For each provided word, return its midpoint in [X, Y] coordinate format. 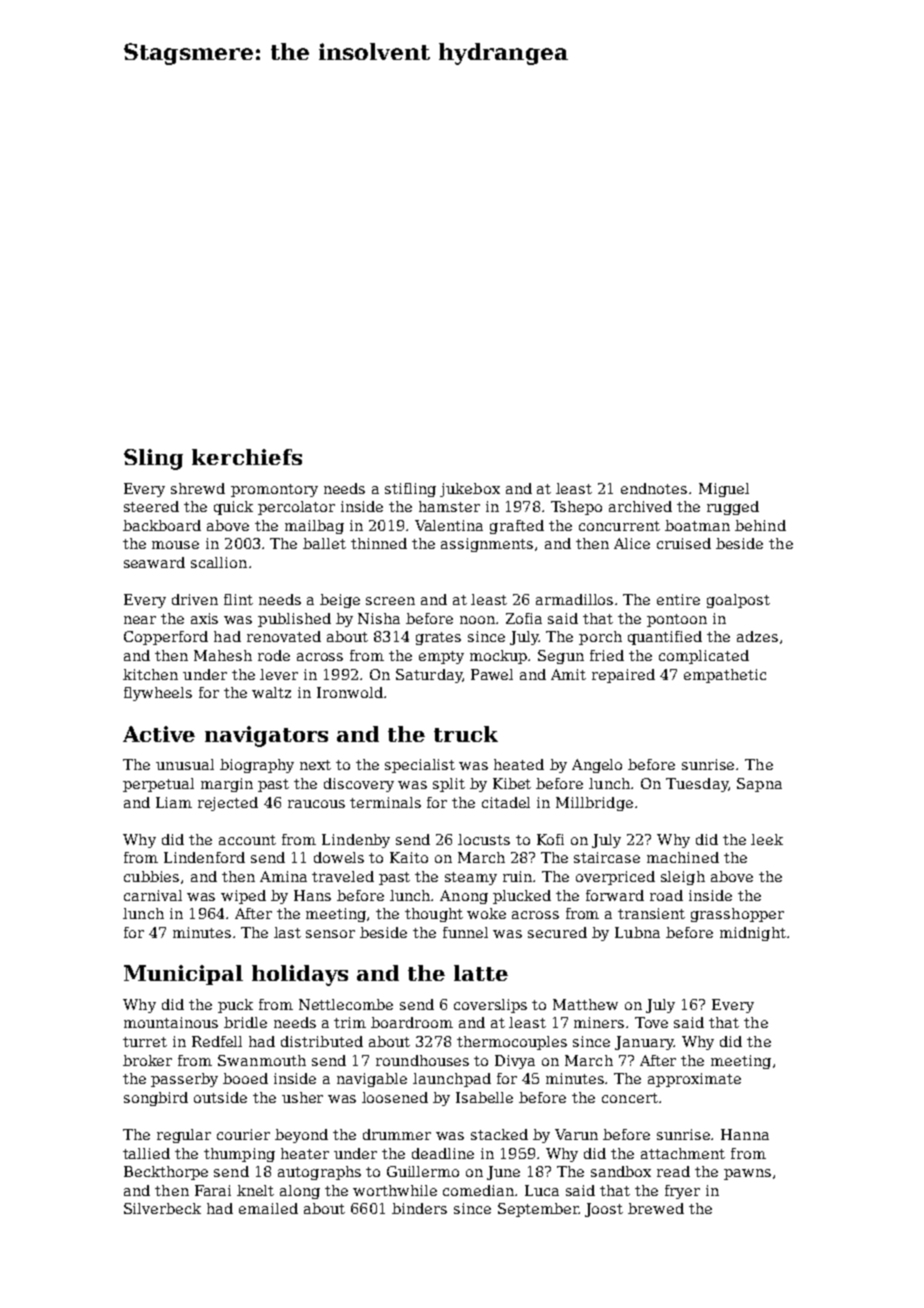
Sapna [759, 785]
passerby [184, 1080]
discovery [359, 785]
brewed [656, 1208]
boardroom [412, 1022]
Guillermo [423, 1171]
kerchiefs [247, 457]
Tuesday [697, 785]
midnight [753, 934]
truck [466, 734]
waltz [271, 692]
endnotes [654, 488]
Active [159, 734]
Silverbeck [162, 1208]
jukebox [470, 490]
